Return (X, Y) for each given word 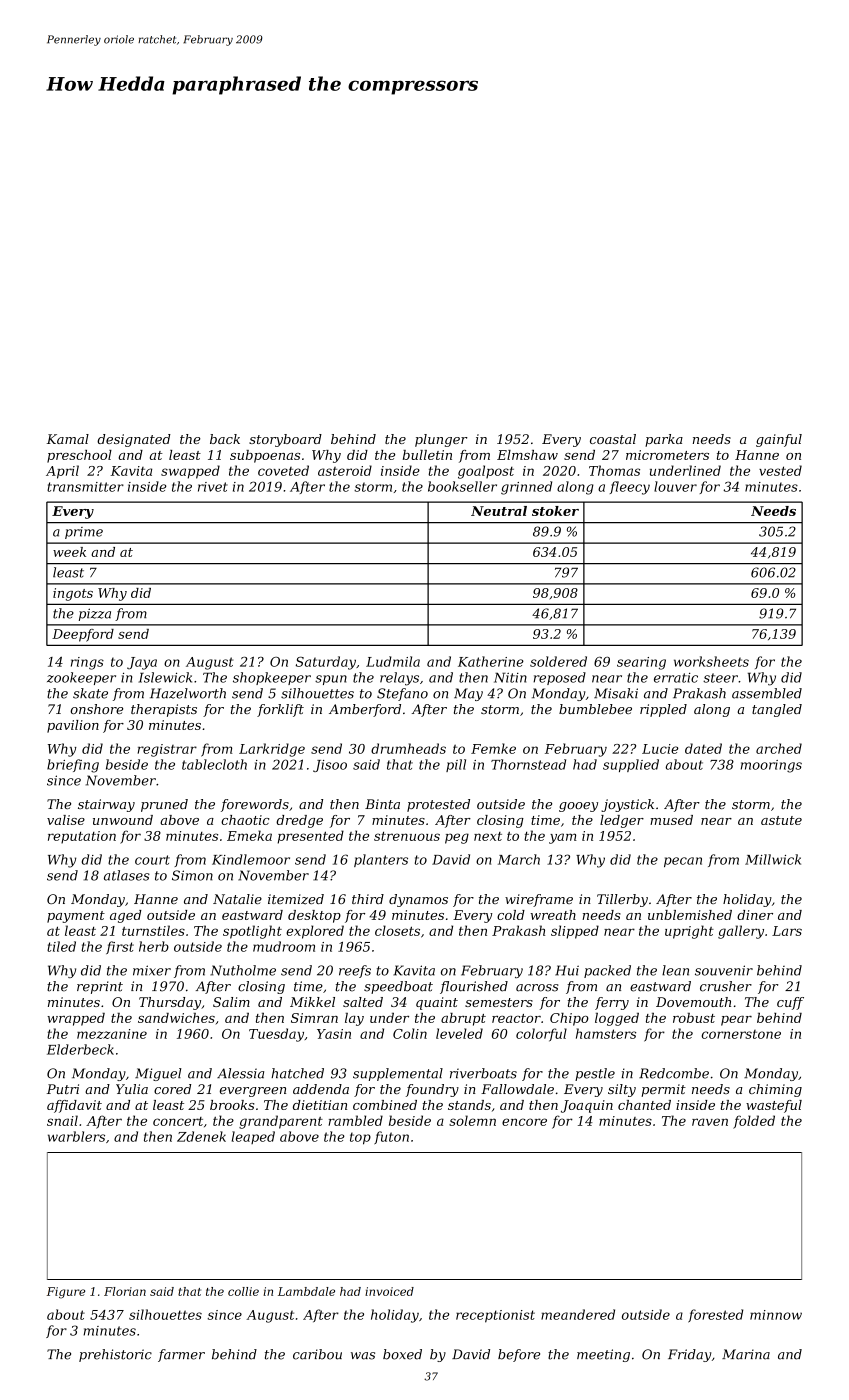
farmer (181, 1355)
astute (781, 820)
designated (134, 440)
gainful (779, 440)
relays (399, 679)
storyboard (285, 440)
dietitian (320, 1105)
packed (607, 971)
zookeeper (81, 678)
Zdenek (201, 1136)
